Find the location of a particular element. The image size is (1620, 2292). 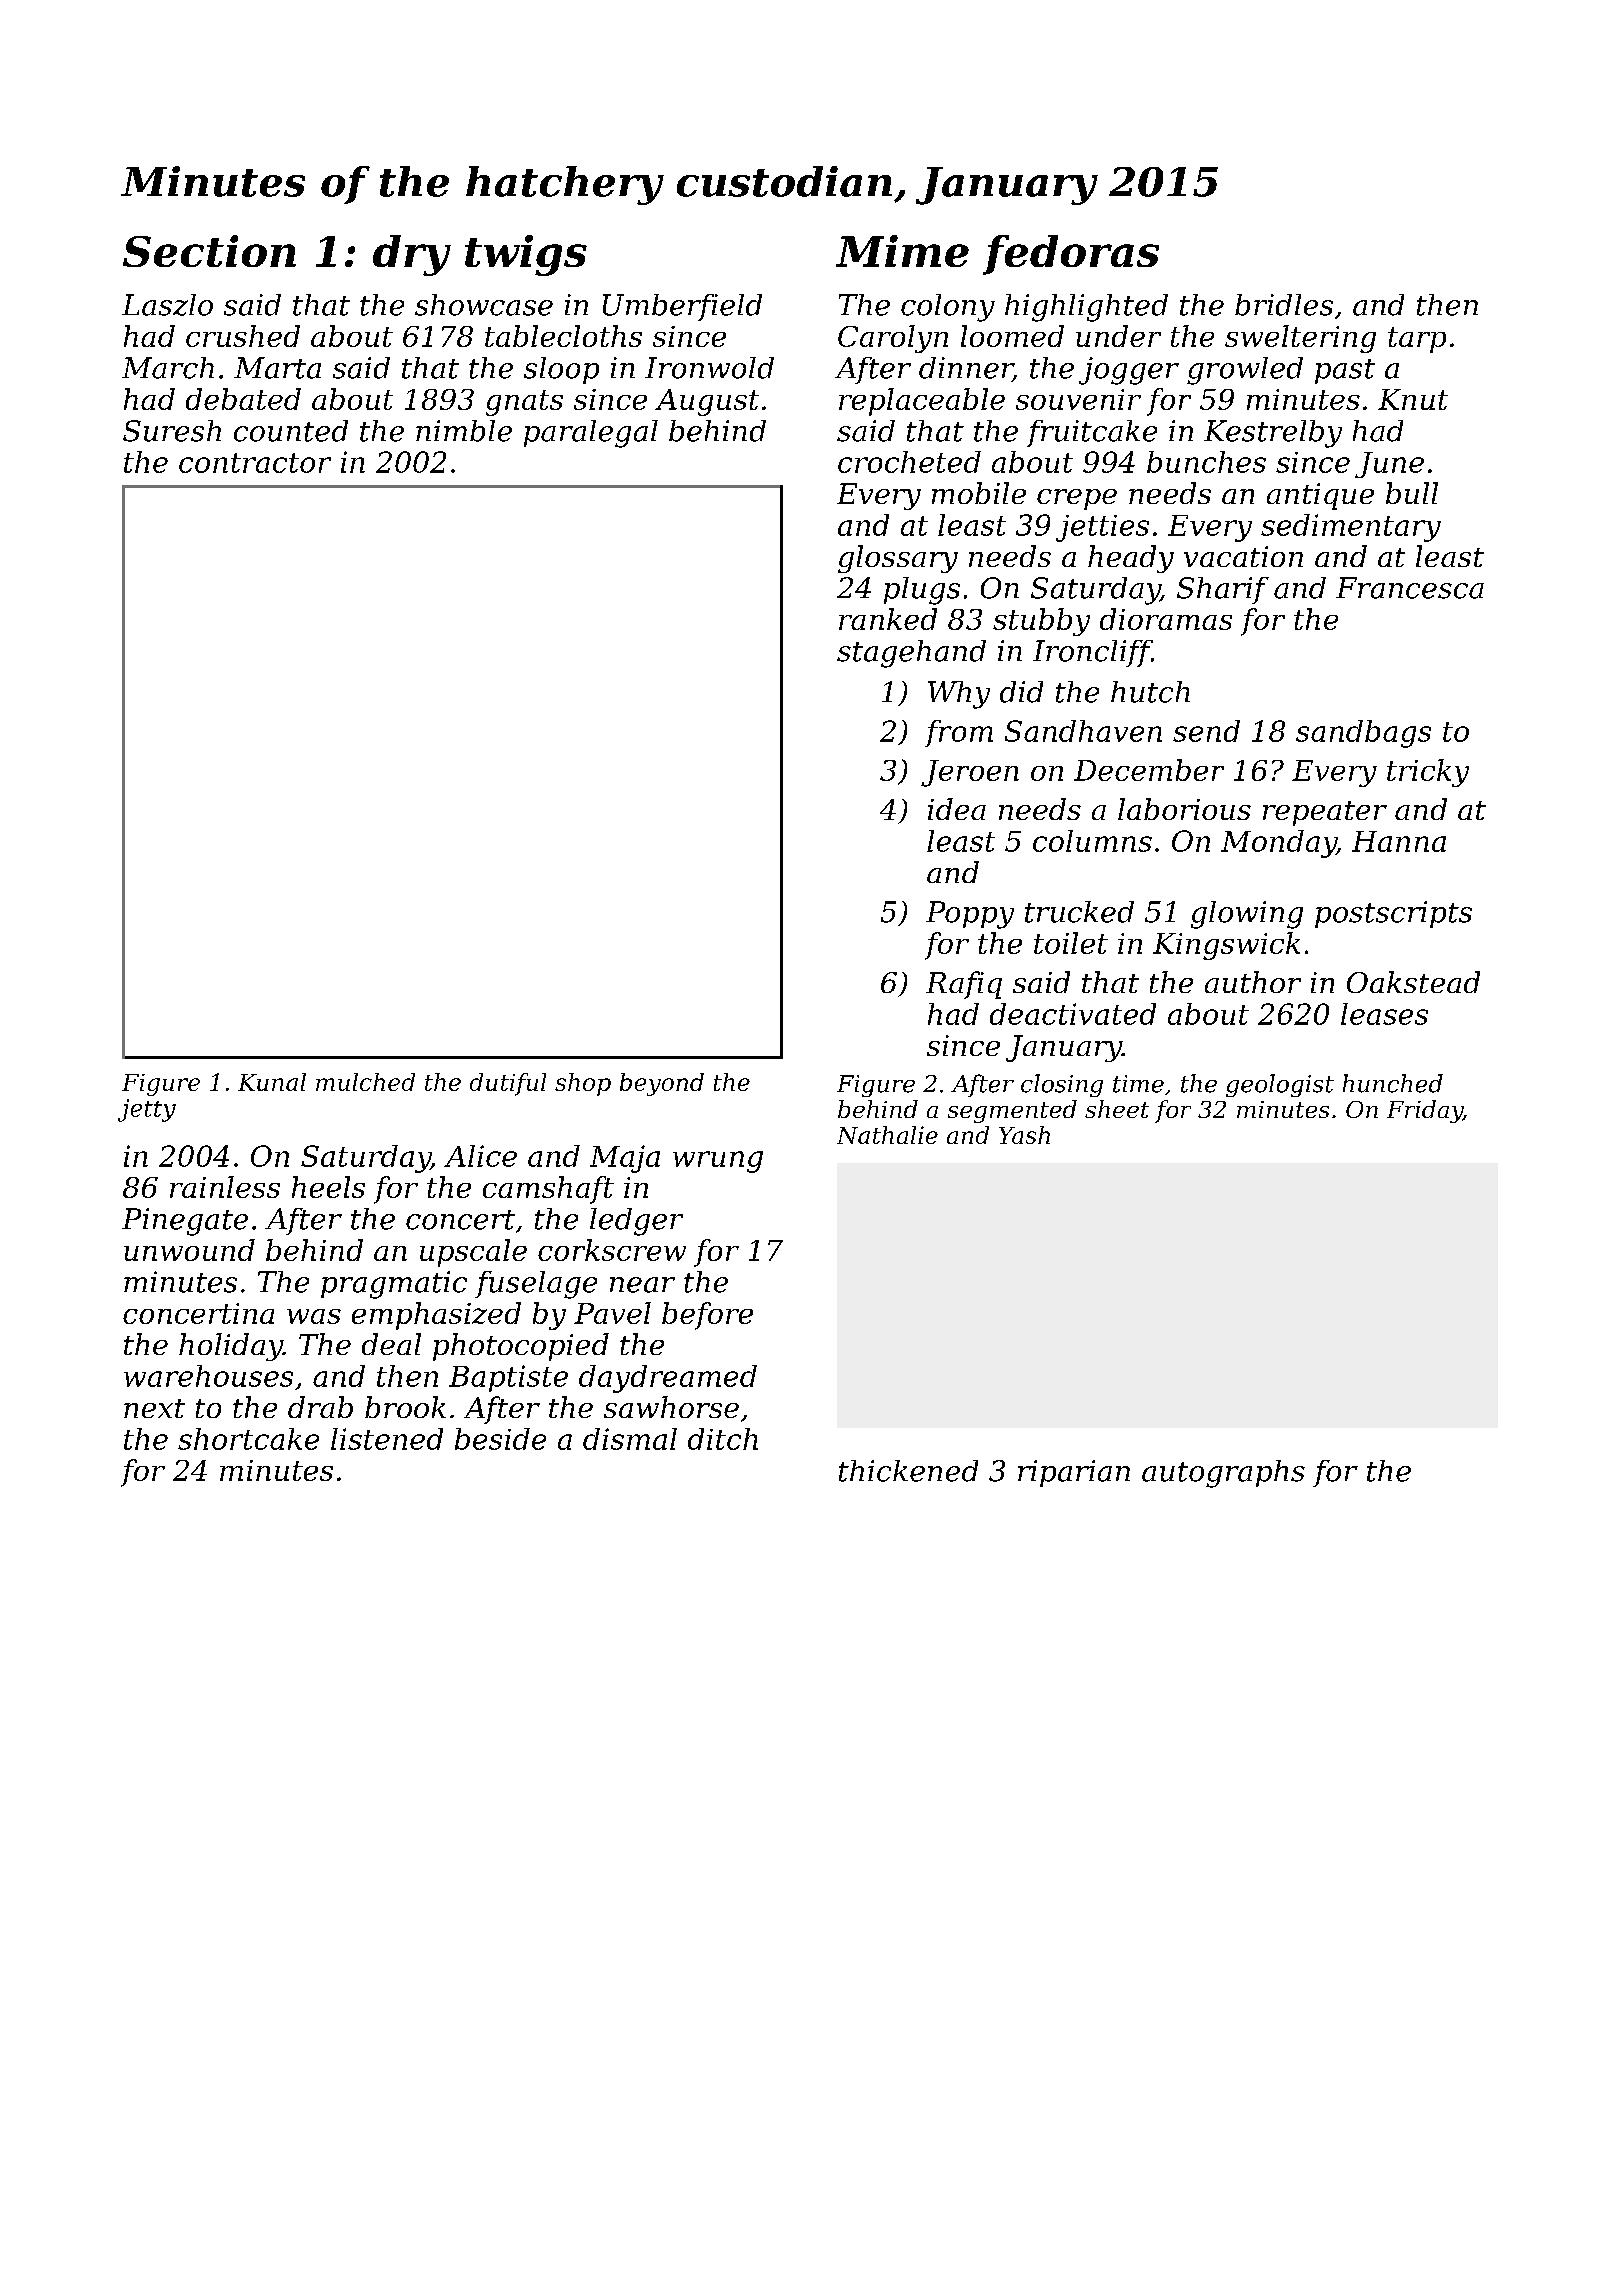

Section is located at coordinates (209, 251).
